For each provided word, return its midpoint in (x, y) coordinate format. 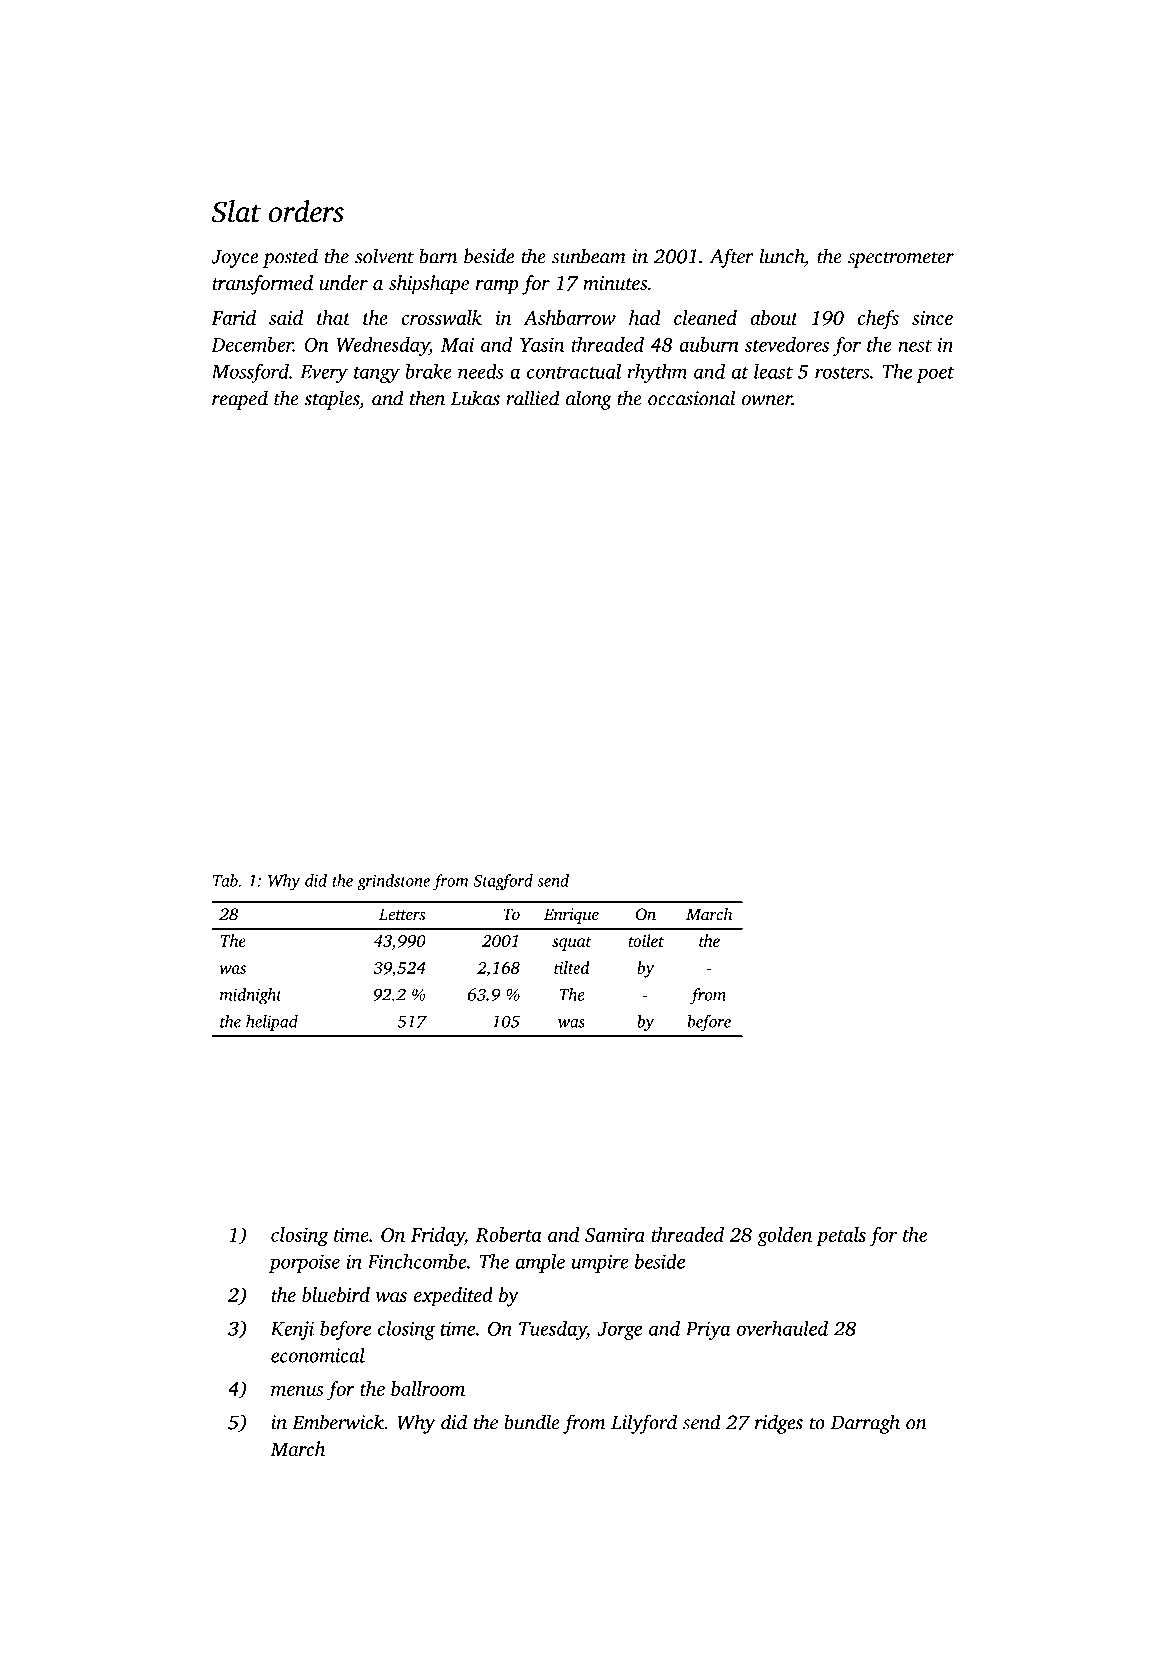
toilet (646, 940)
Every (324, 374)
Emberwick (338, 1422)
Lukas (475, 398)
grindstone (393, 882)
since (932, 318)
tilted (572, 967)
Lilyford (644, 1424)
